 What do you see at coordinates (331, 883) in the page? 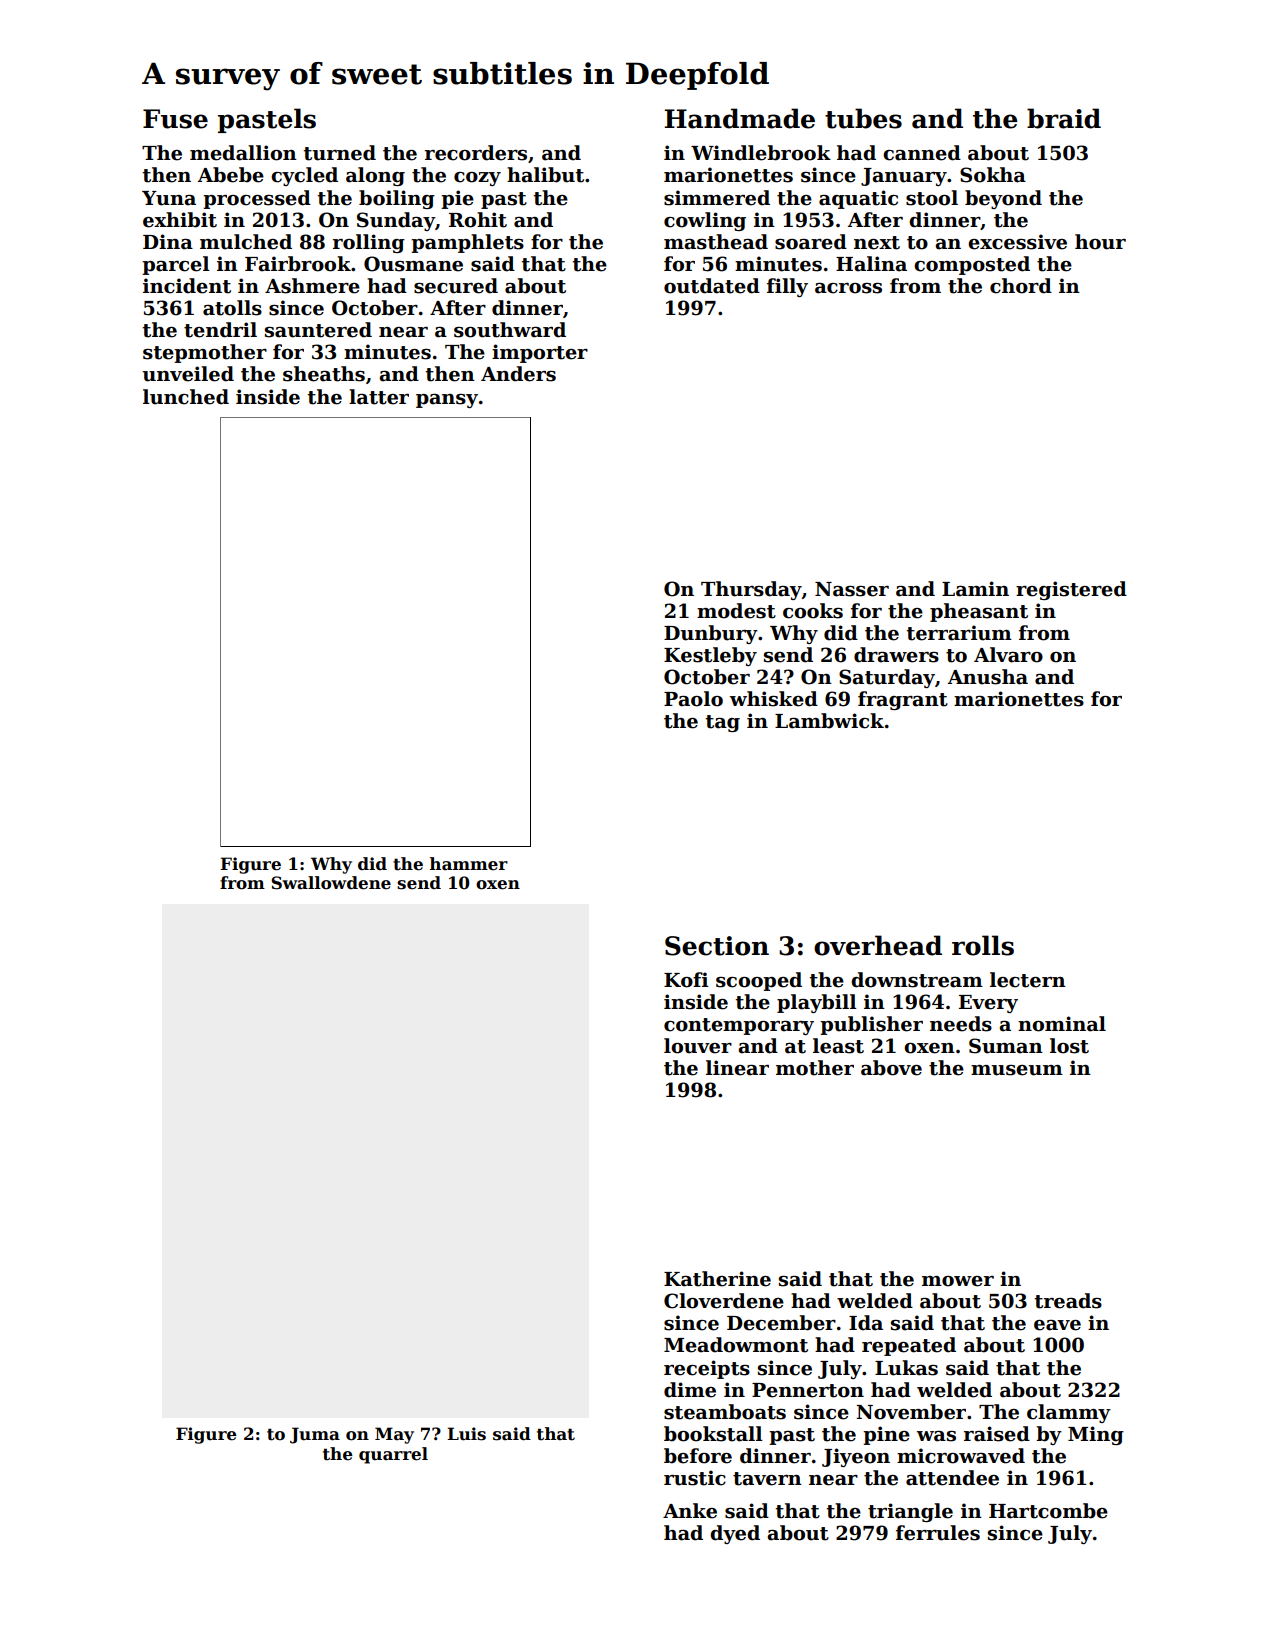
I see `Swallowdene` at bounding box center [331, 883].
